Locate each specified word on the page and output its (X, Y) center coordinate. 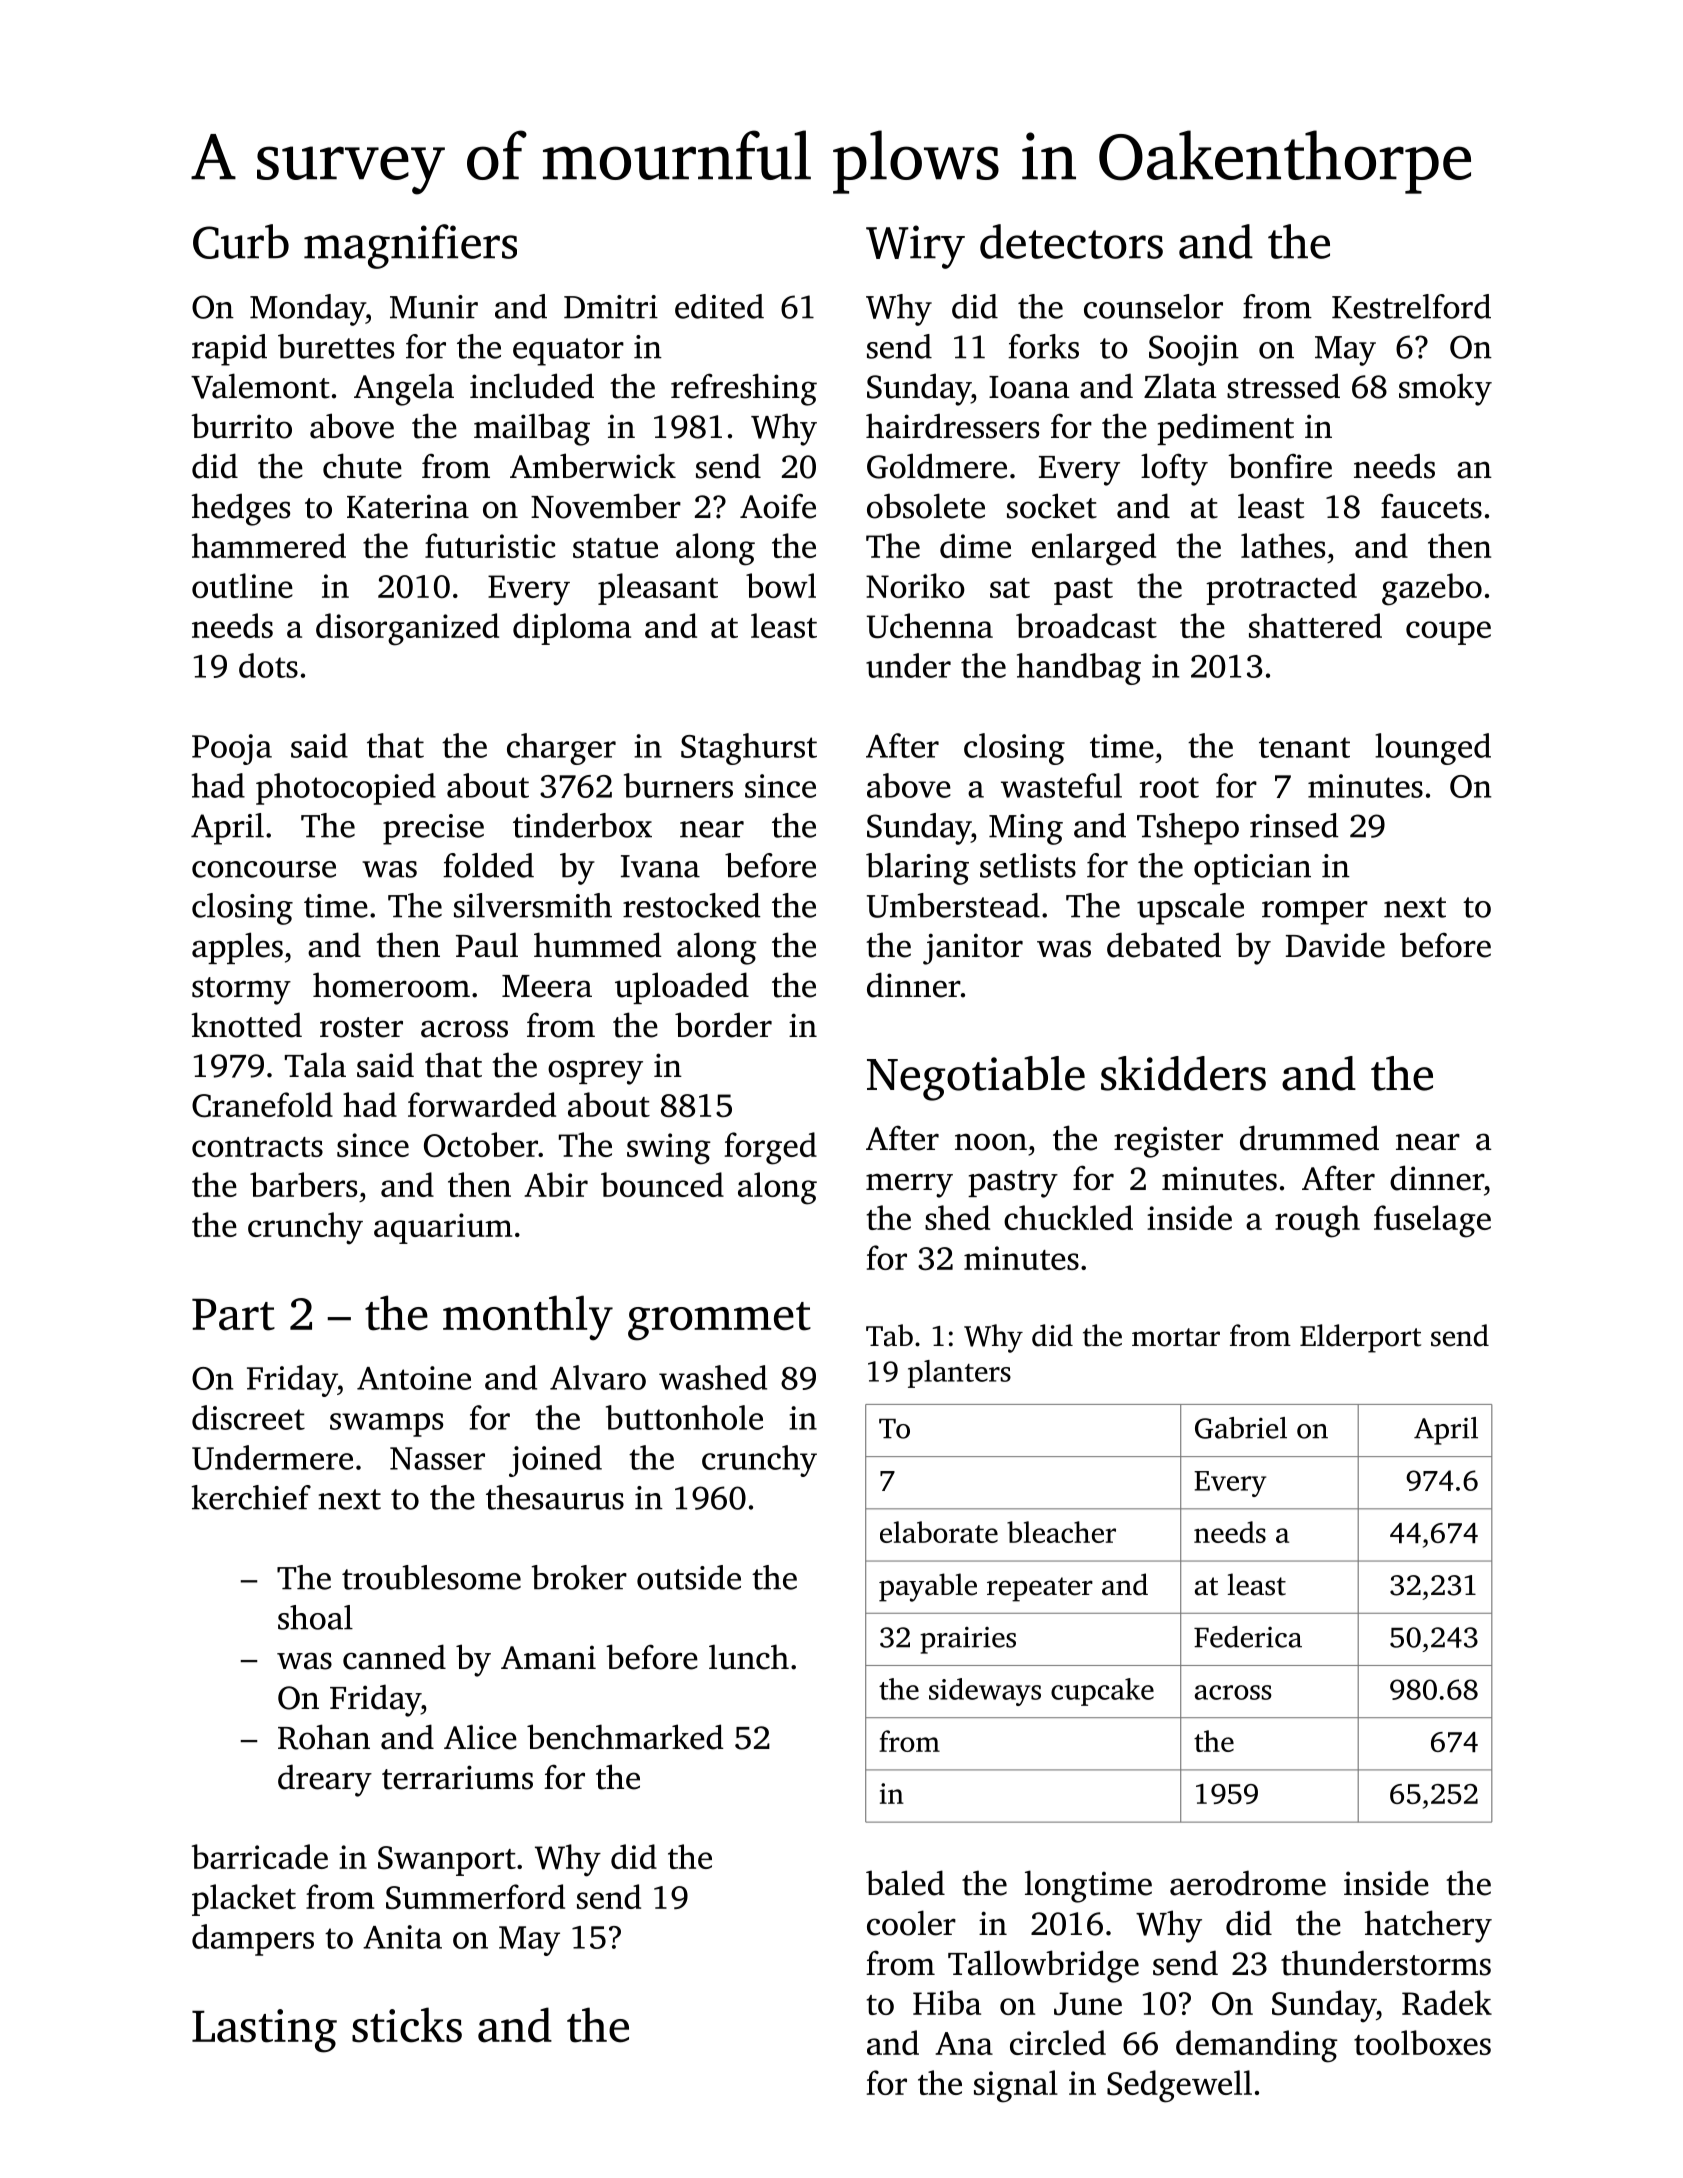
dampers (253, 1940)
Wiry (915, 247)
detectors (1071, 241)
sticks (407, 2025)
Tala (315, 1065)
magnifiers (410, 246)
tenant (1304, 747)
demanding (1257, 2046)
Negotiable (976, 1078)
